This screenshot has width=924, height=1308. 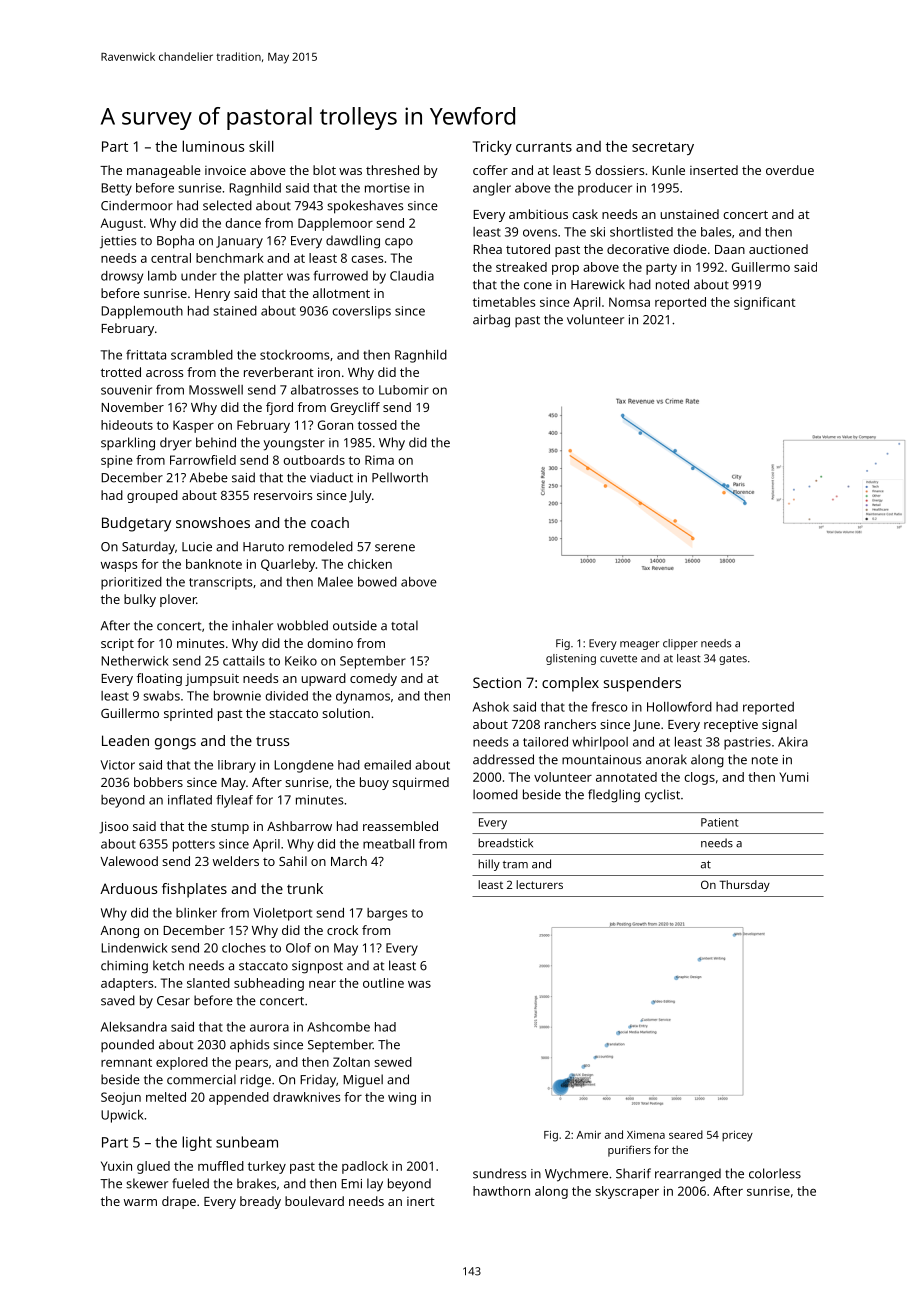 I want to click on Bopha, so click(x=175, y=242).
